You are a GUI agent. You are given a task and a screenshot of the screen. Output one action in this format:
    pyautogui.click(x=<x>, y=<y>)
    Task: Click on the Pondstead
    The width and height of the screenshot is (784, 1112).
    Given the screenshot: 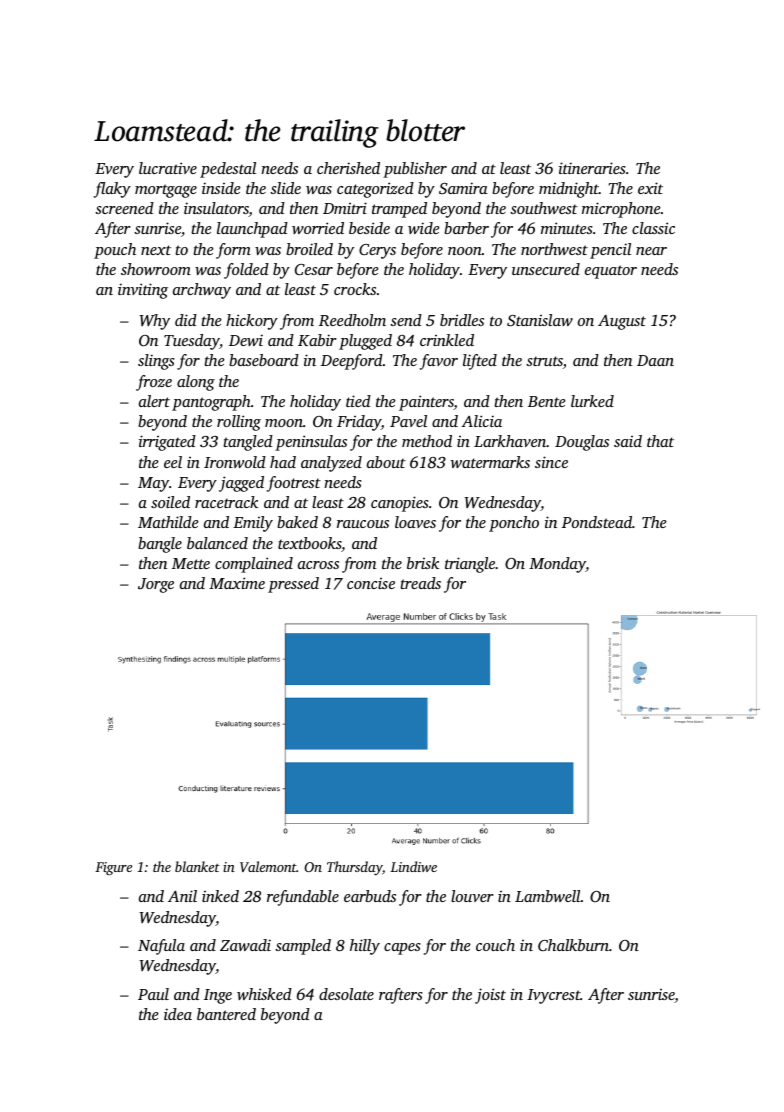 What is the action you would take?
    pyautogui.click(x=597, y=522)
